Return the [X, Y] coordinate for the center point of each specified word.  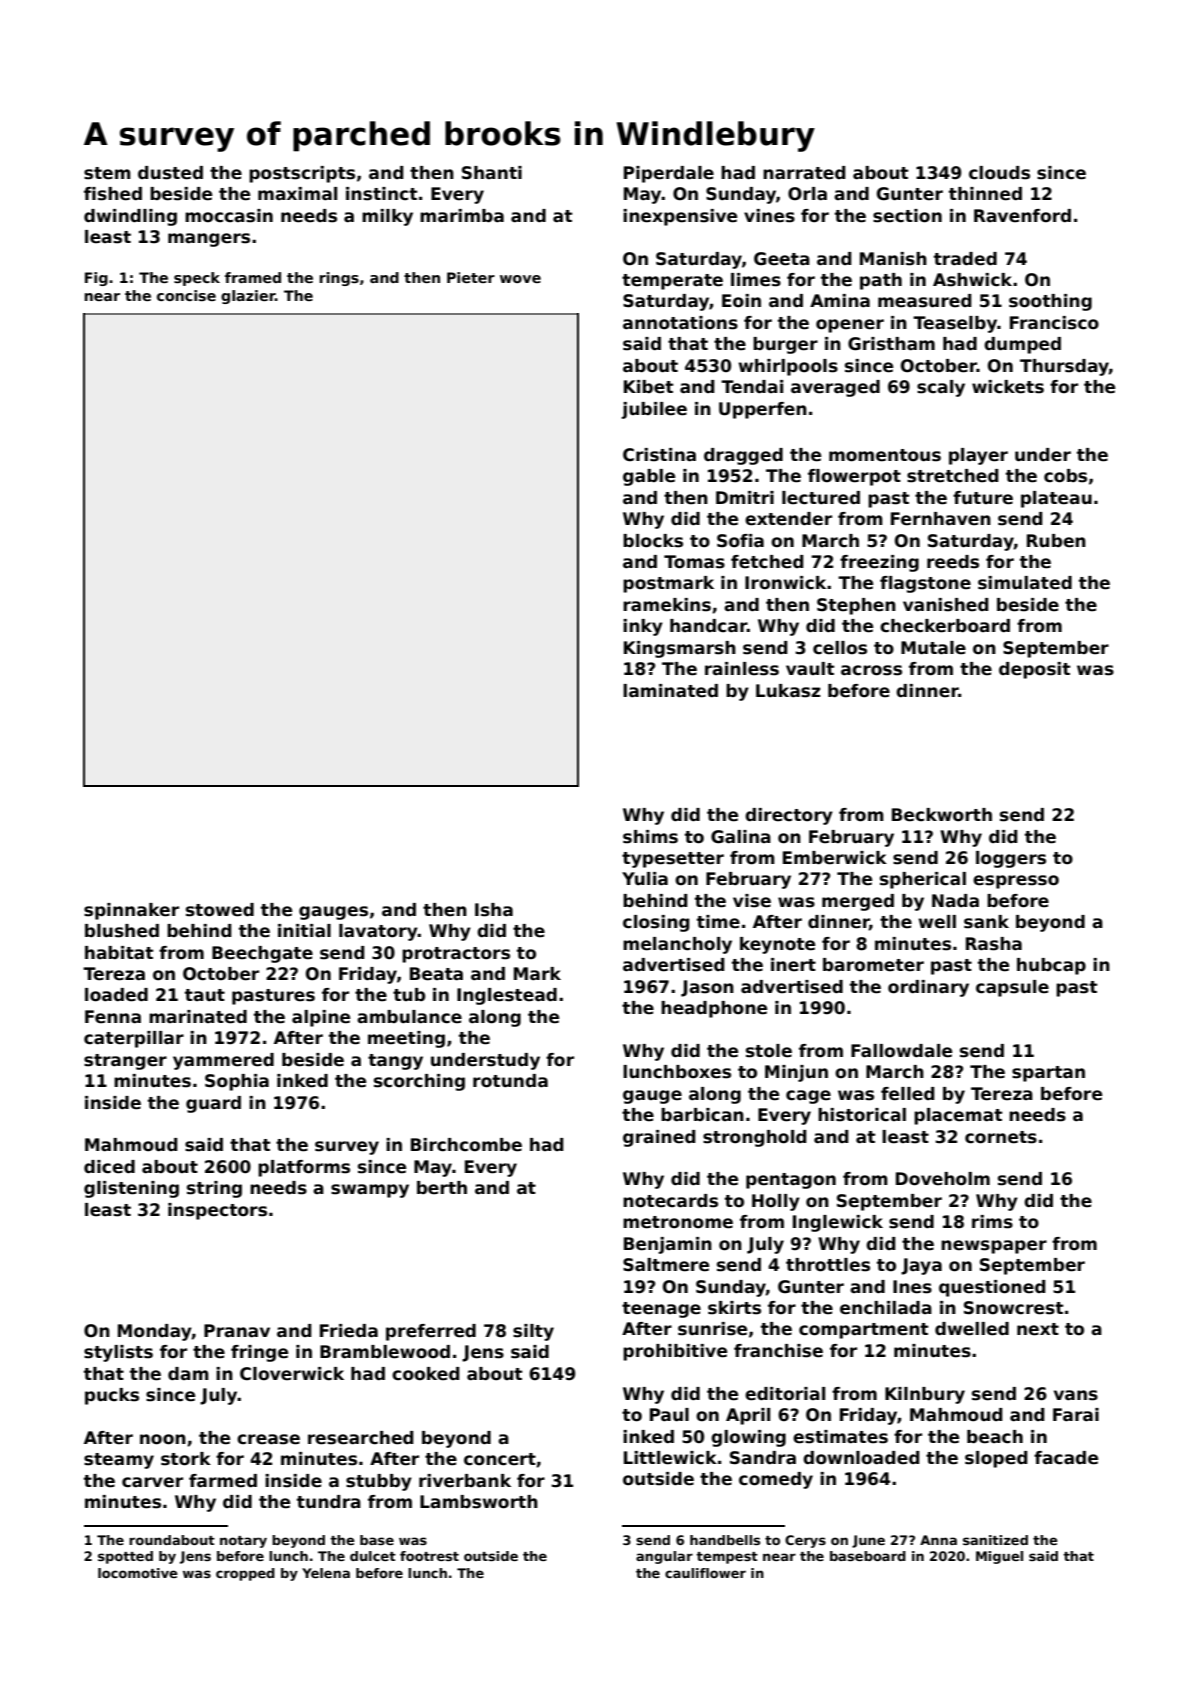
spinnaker [131, 911]
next [1038, 1329]
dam [188, 1374]
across [871, 670]
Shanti [492, 173]
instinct [381, 194]
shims [650, 837]
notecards [670, 1201]
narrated [804, 173]
